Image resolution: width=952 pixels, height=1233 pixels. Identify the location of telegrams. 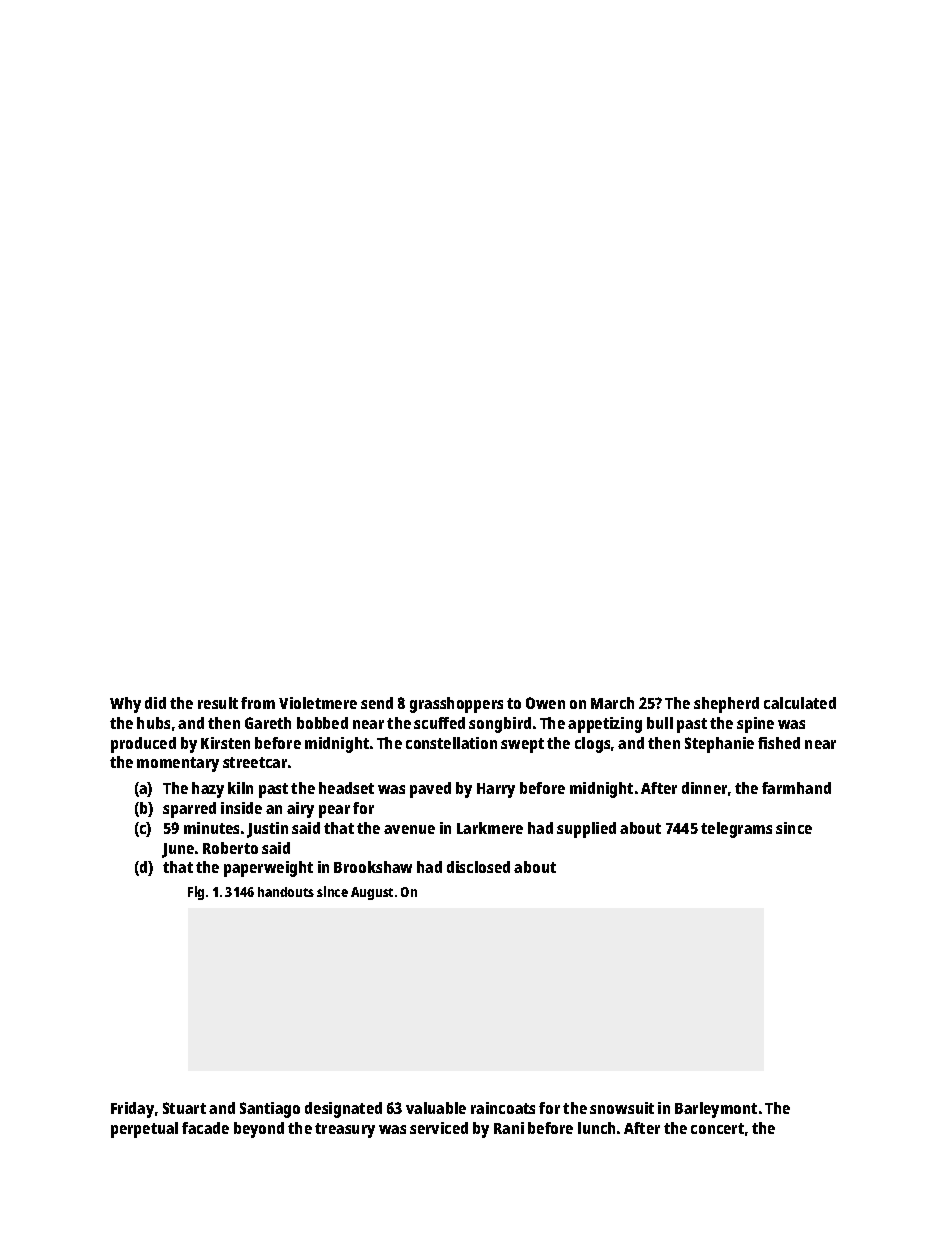
(736, 830).
